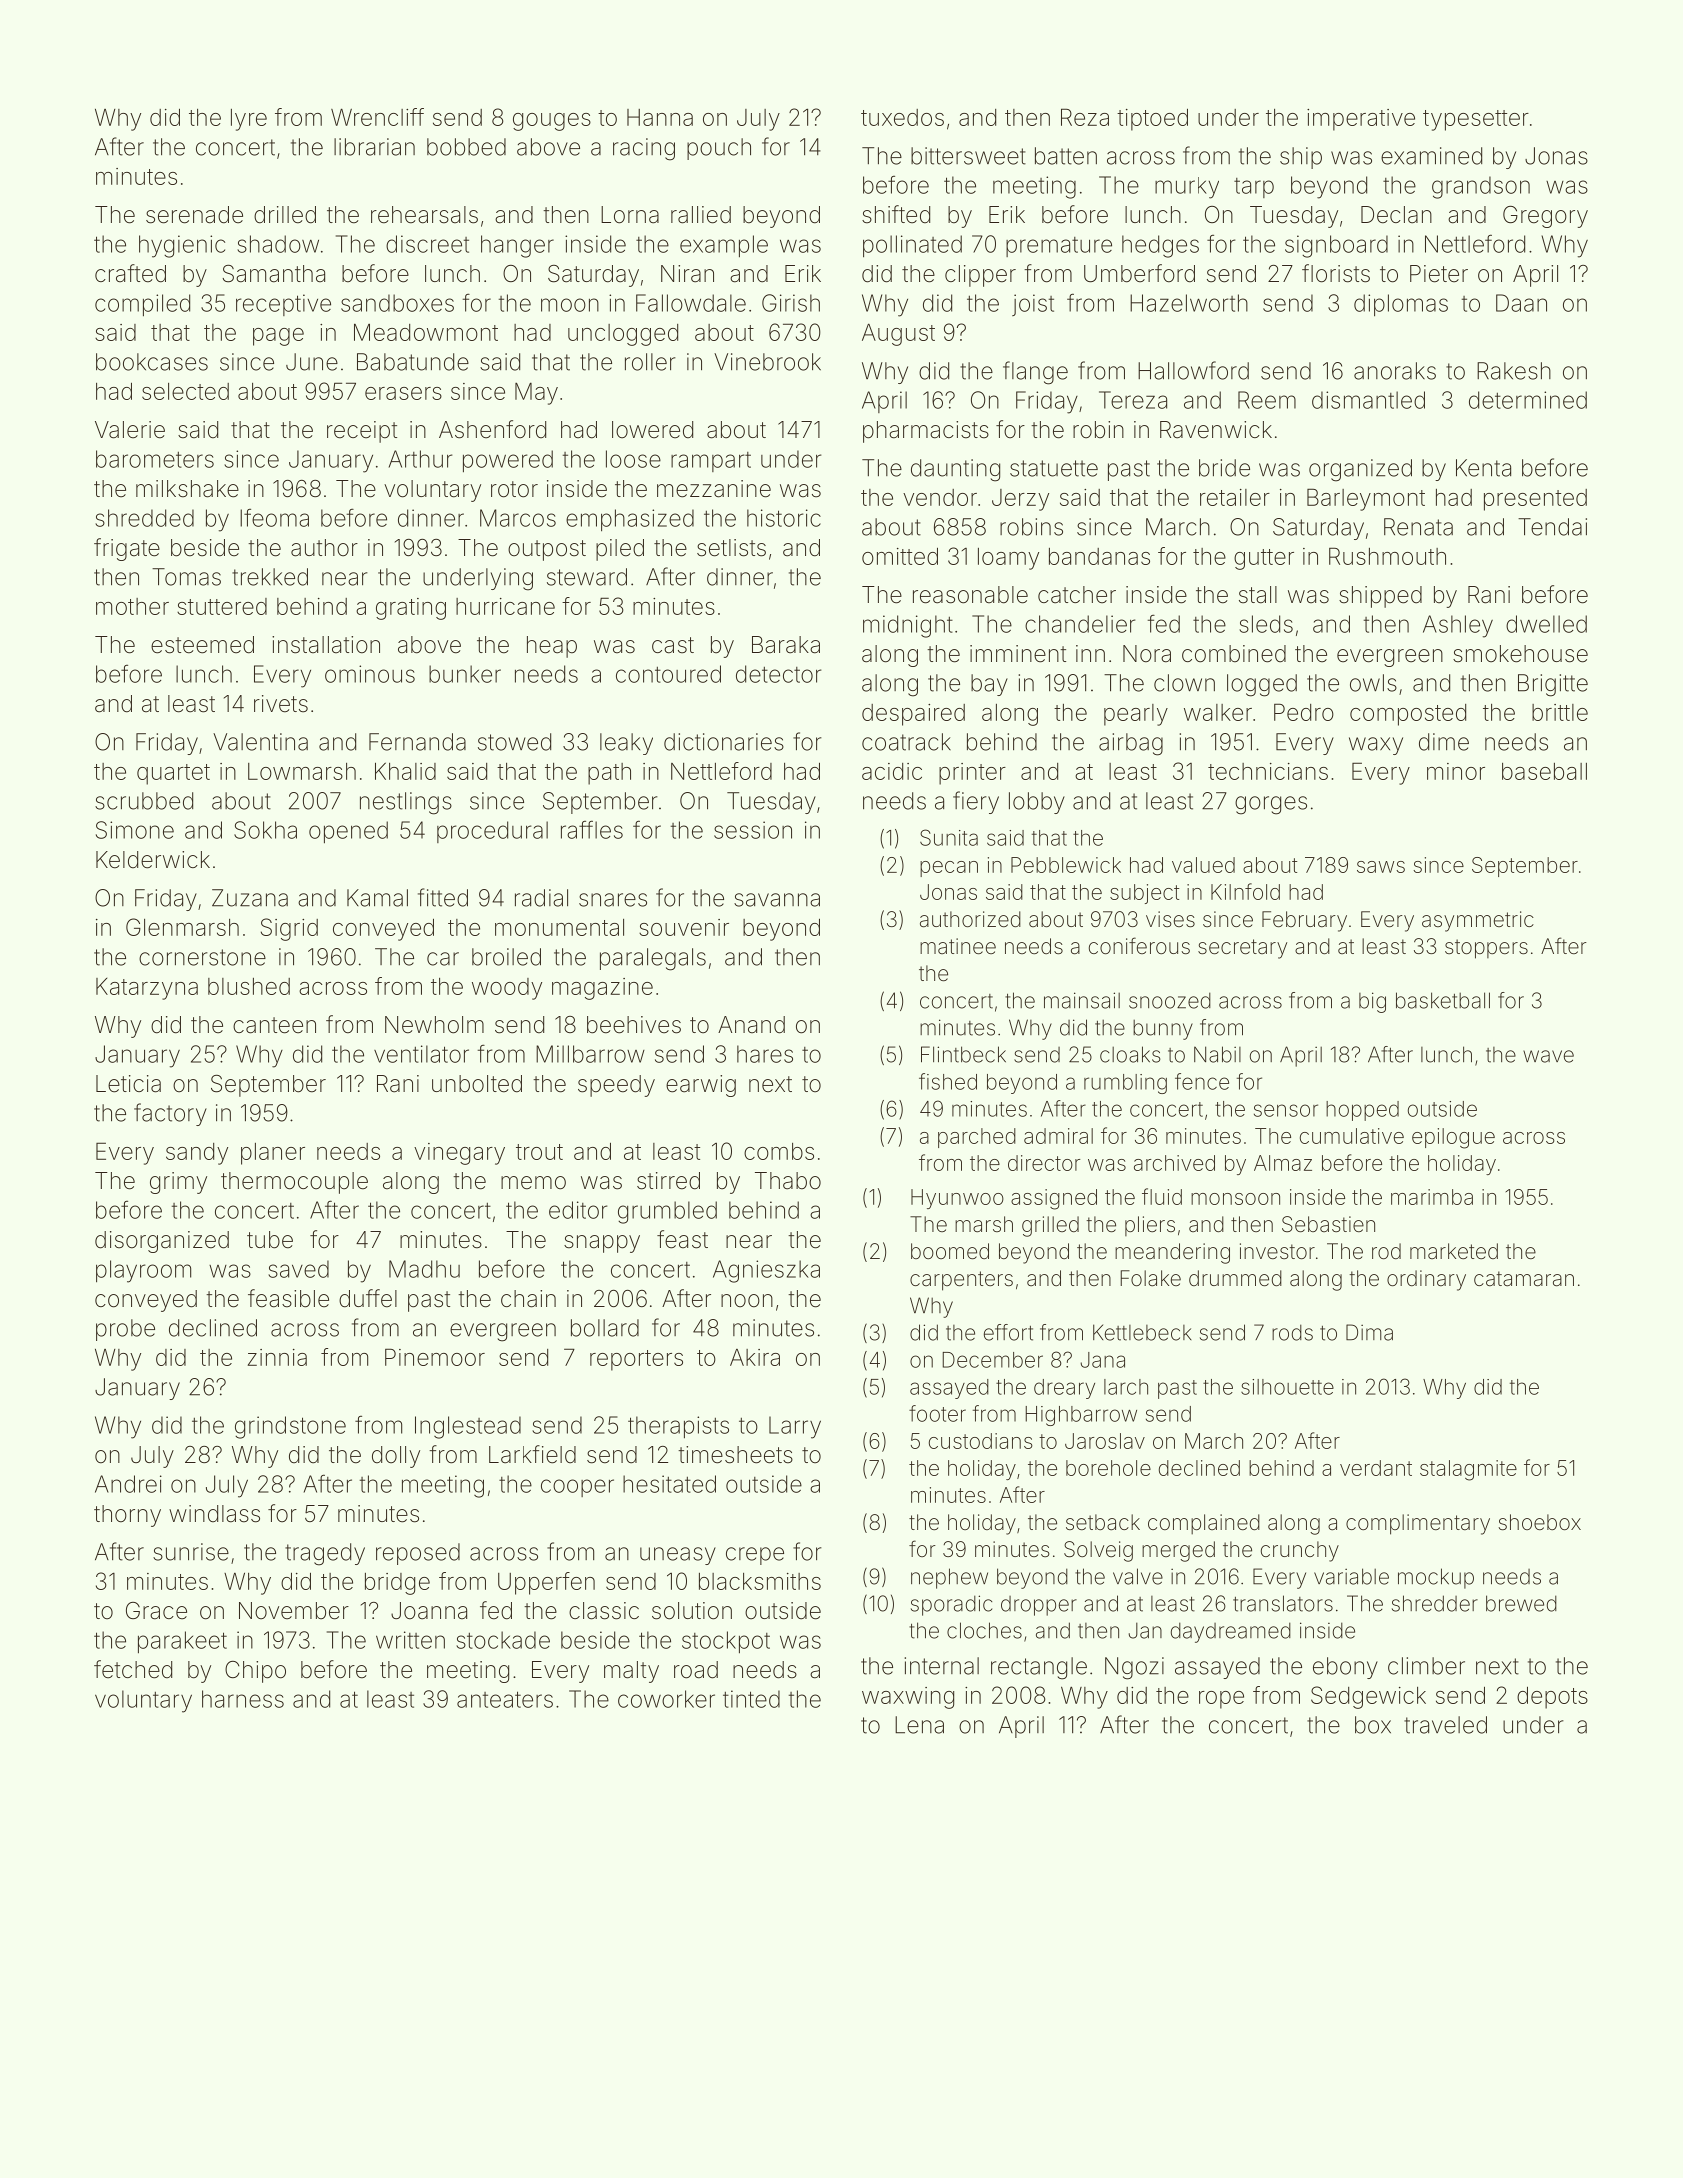  I want to click on carpenters, so click(961, 1281).
